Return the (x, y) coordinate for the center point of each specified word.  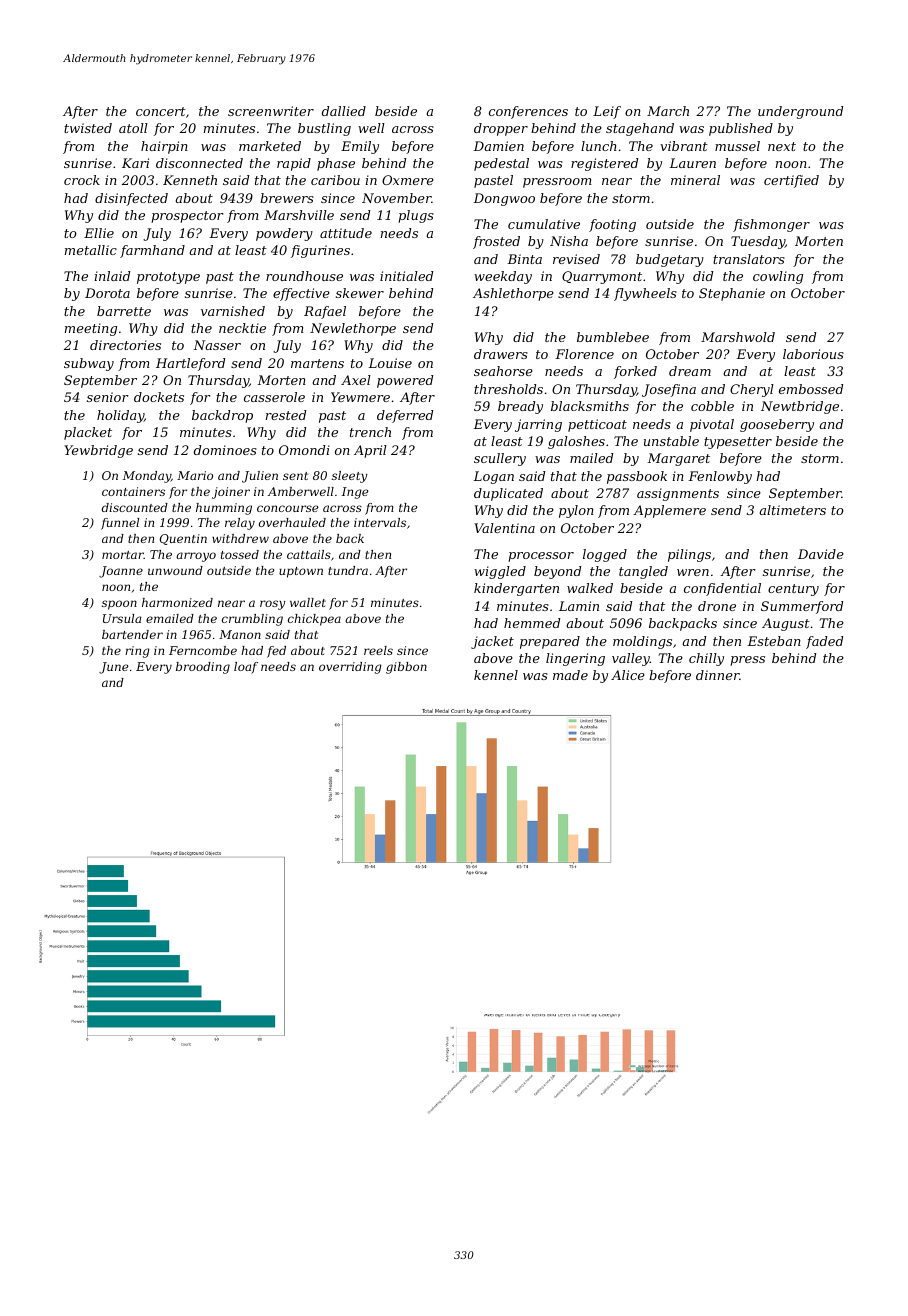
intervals (380, 522)
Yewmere (360, 397)
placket (88, 433)
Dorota (107, 293)
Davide (821, 554)
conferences (528, 112)
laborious (813, 354)
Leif (607, 112)
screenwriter (271, 111)
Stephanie (732, 294)
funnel (120, 524)
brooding (203, 668)
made (570, 675)
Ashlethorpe (513, 294)
